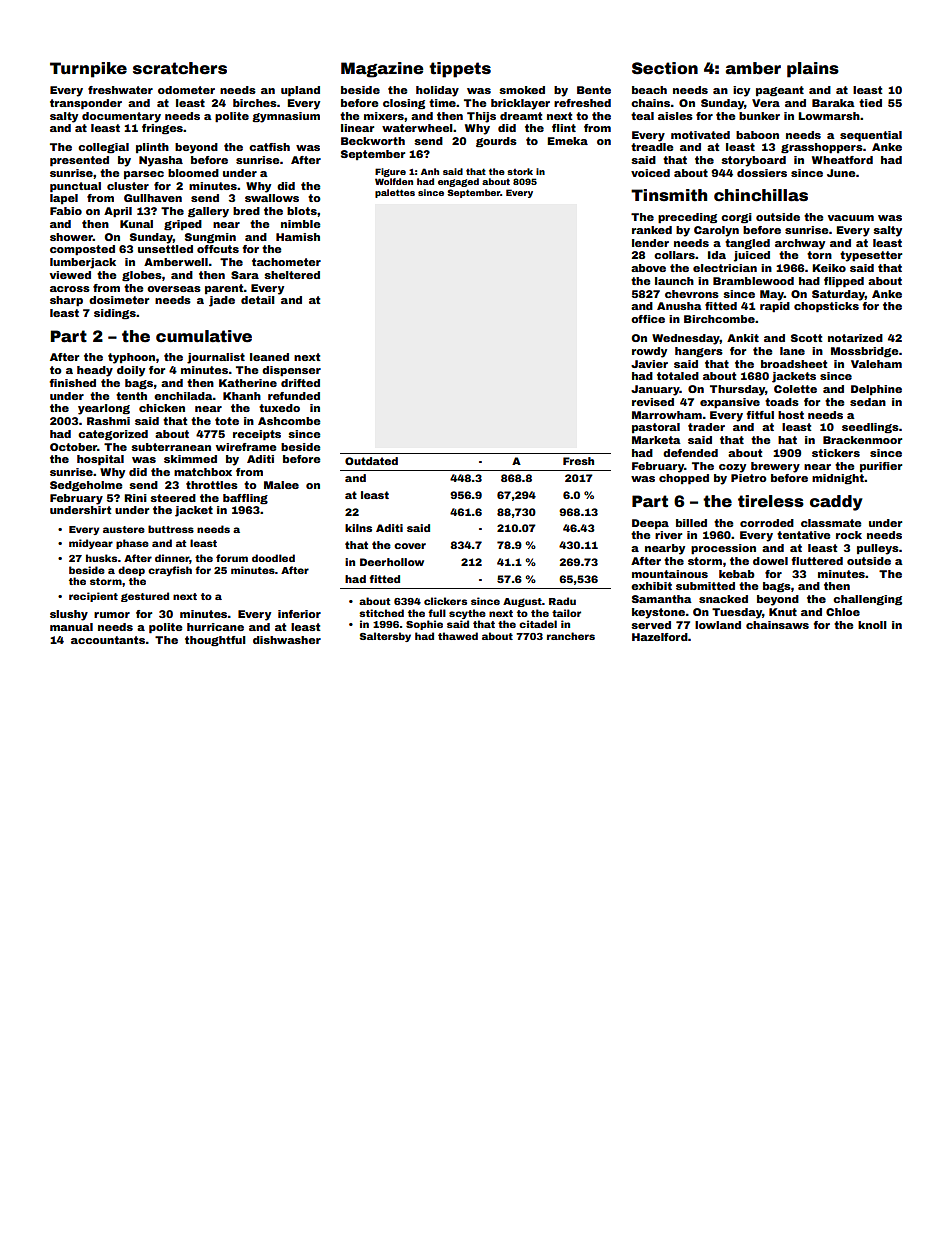  I want to click on office, so click(648, 319).
